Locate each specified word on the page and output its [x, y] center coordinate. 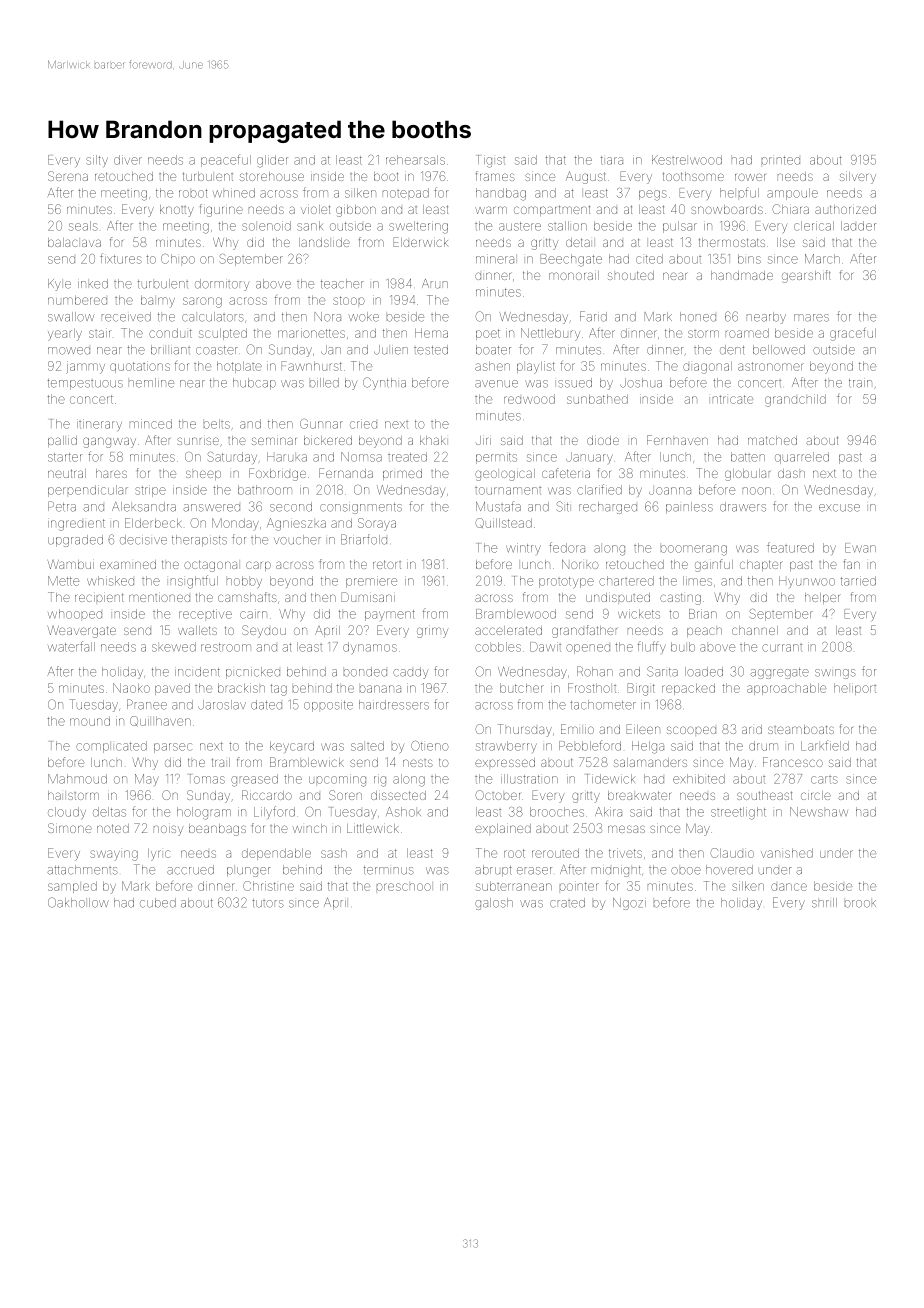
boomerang [694, 550]
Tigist [491, 161]
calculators [213, 317]
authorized [845, 209]
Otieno [430, 746]
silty [97, 161]
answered [211, 508]
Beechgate [571, 260]
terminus [389, 870]
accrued [190, 870]
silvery [858, 178]
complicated [111, 747]
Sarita [662, 671]
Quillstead [503, 523]
